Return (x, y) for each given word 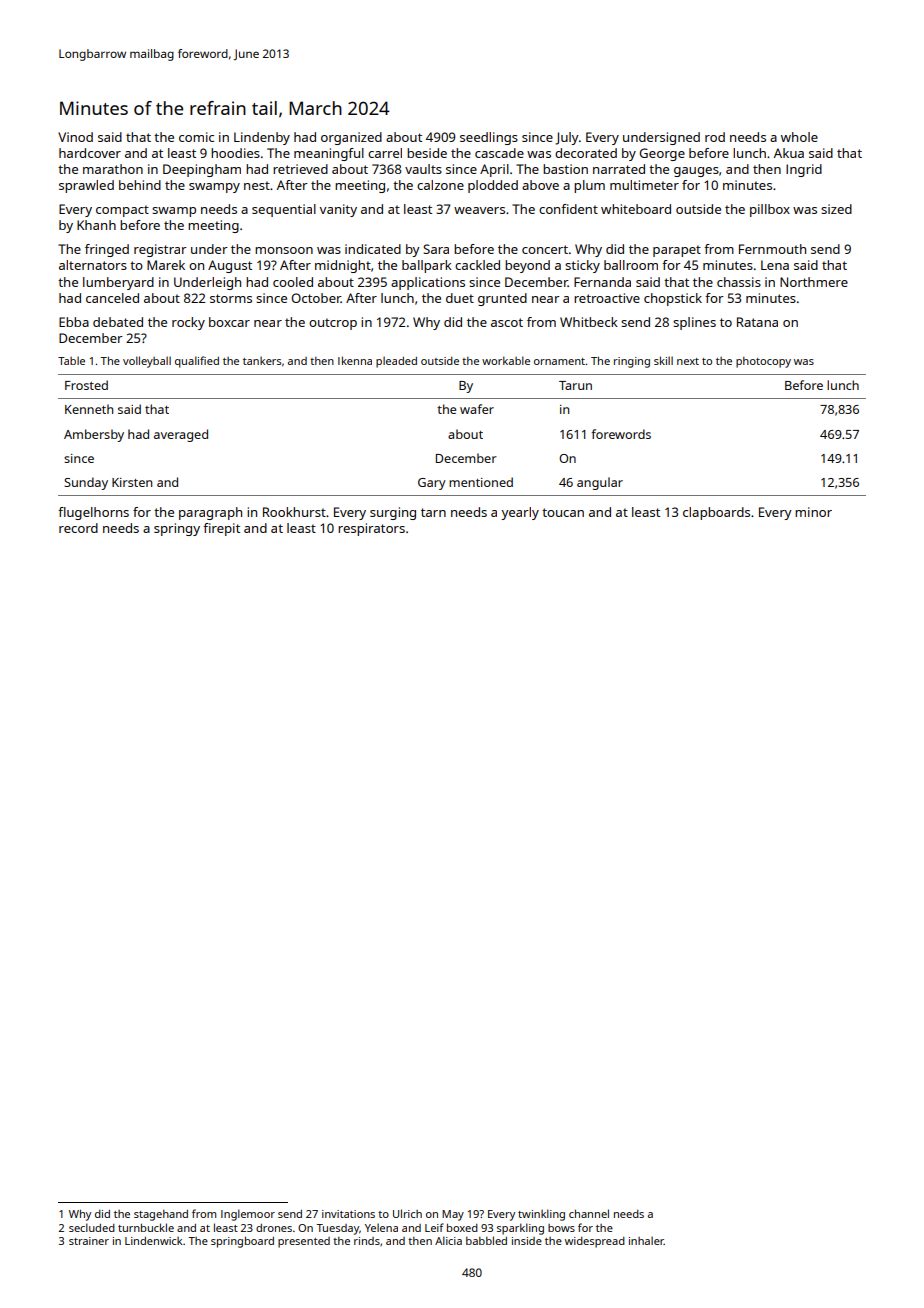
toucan (563, 512)
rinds (367, 1241)
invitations (348, 1214)
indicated (373, 249)
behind (140, 185)
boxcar (229, 322)
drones (274, 1228)
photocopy (763, 362)
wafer (477, 409)
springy (177, 529)
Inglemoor (248, 1215)
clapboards (716, 513)
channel (589, 1213)
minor (813, 512)
